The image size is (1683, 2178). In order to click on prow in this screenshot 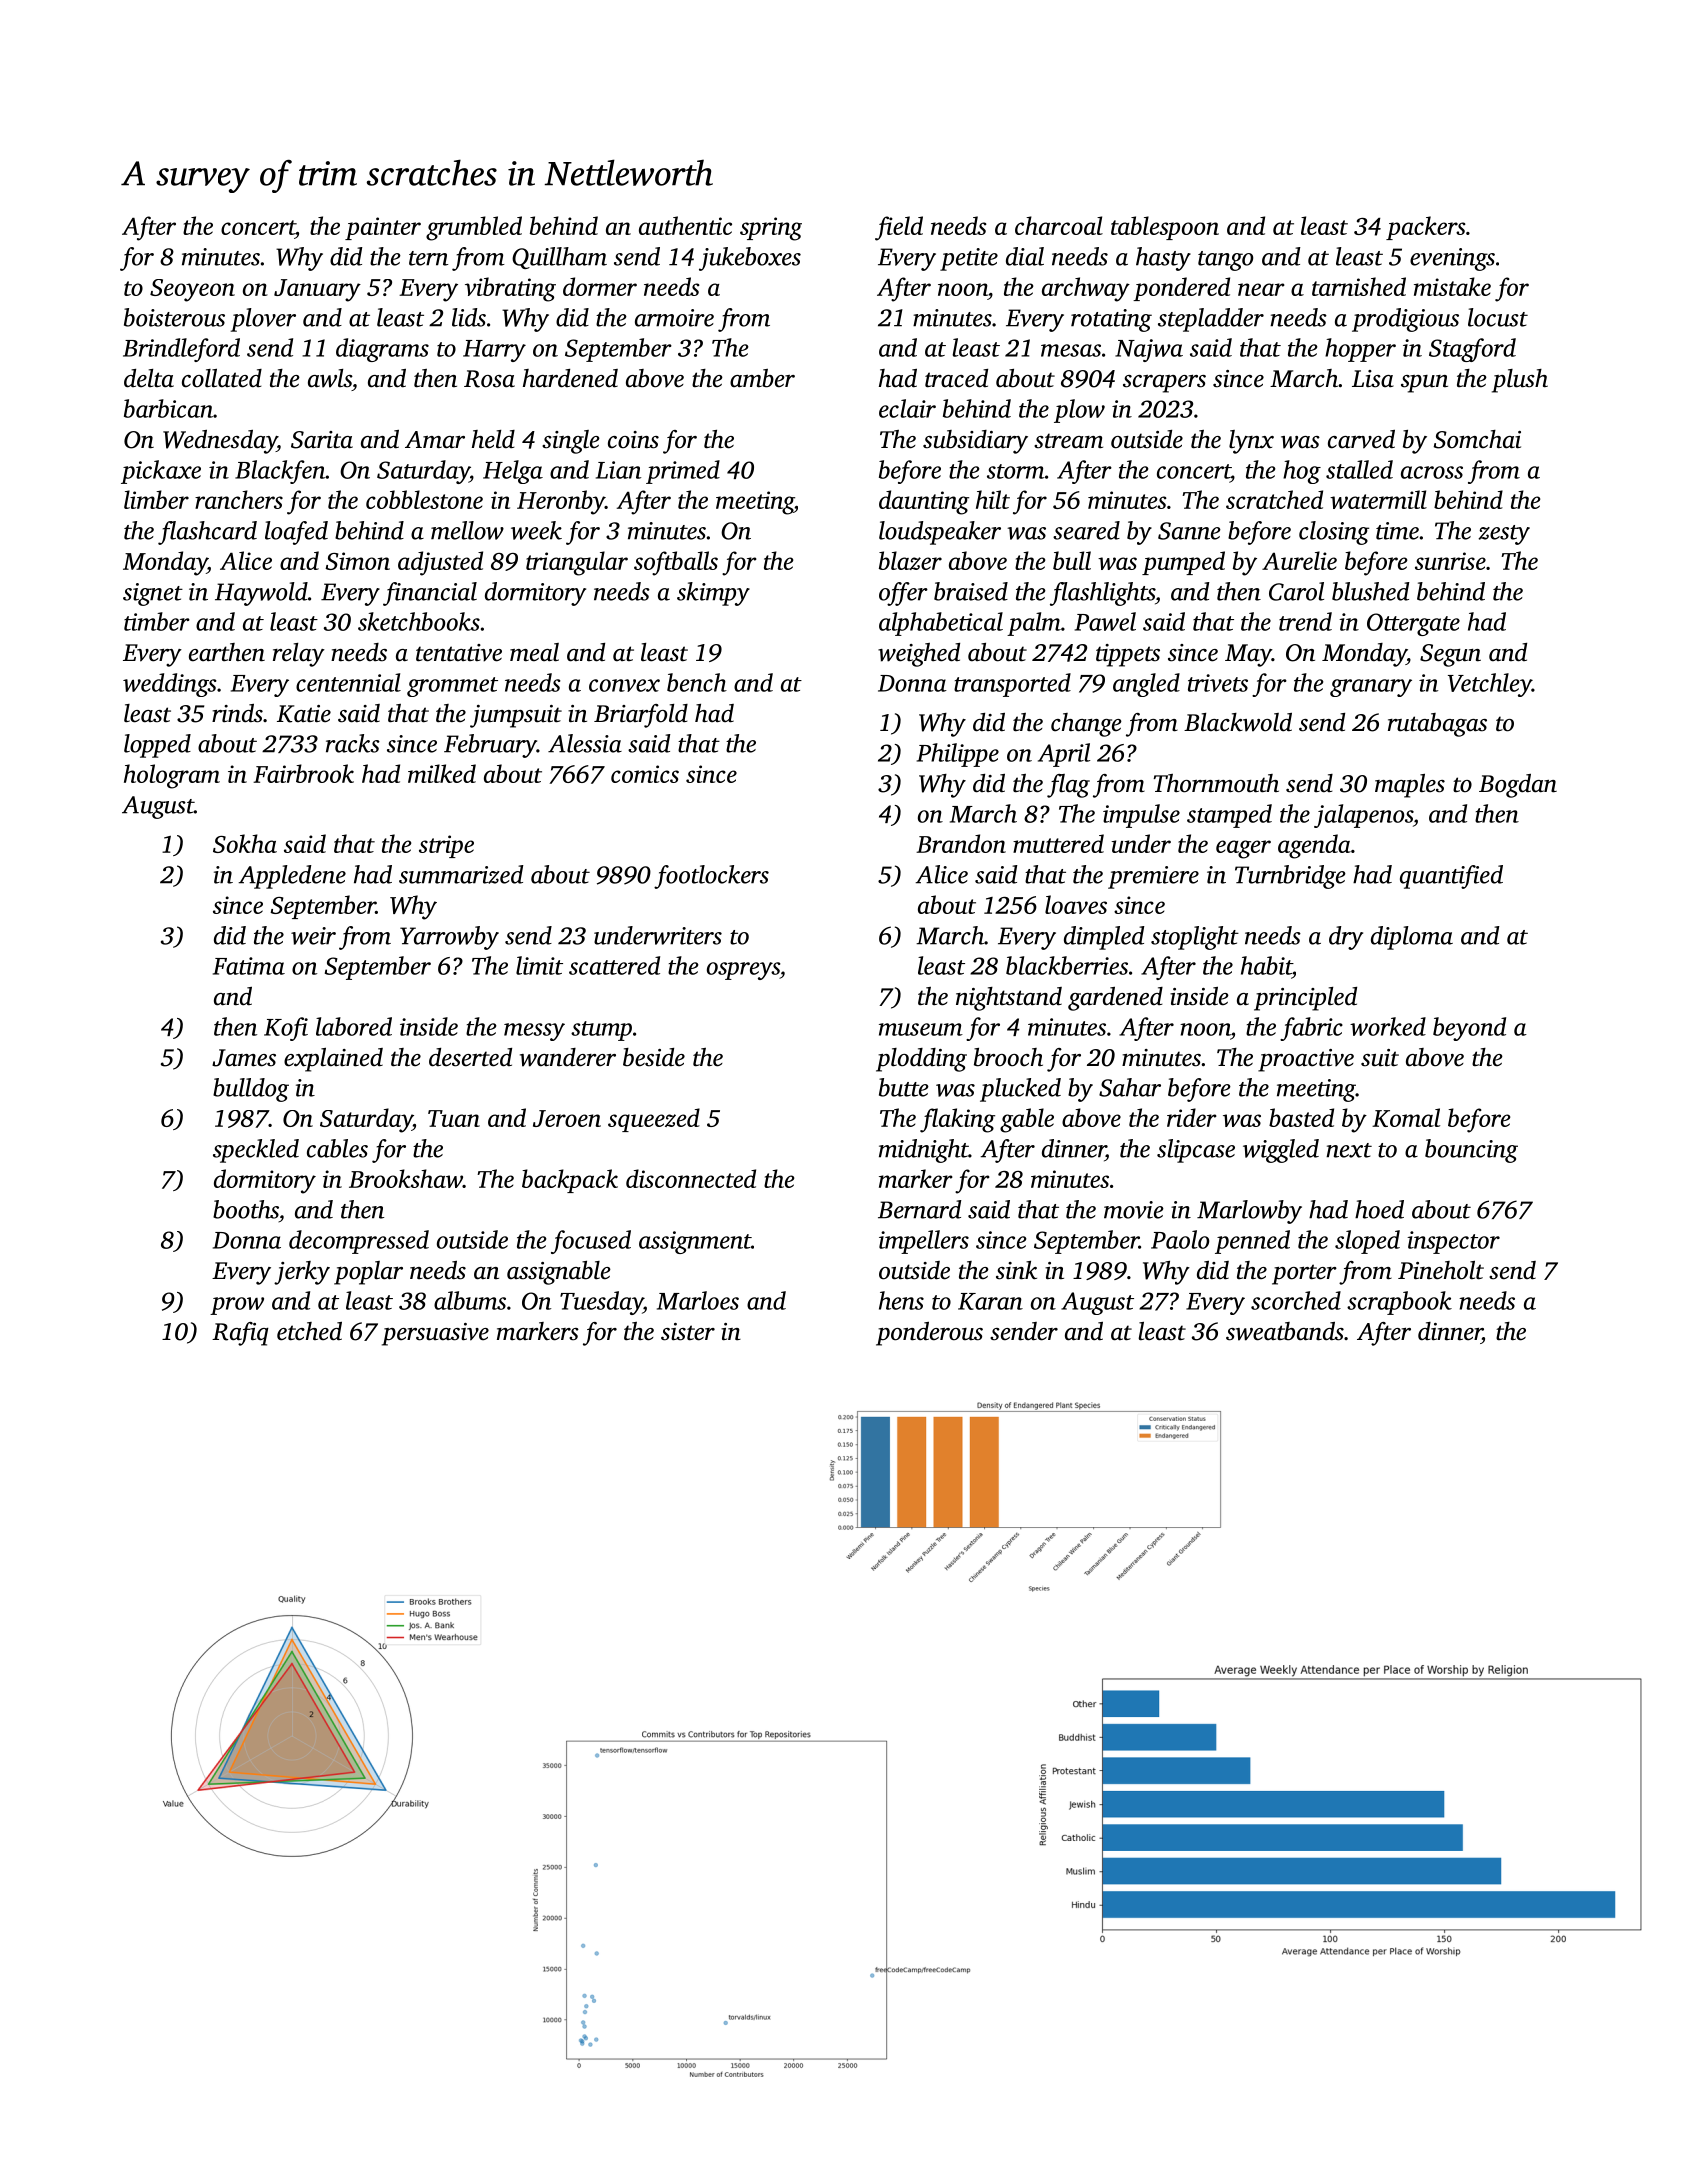, I will do `click(237, 1306)`.
